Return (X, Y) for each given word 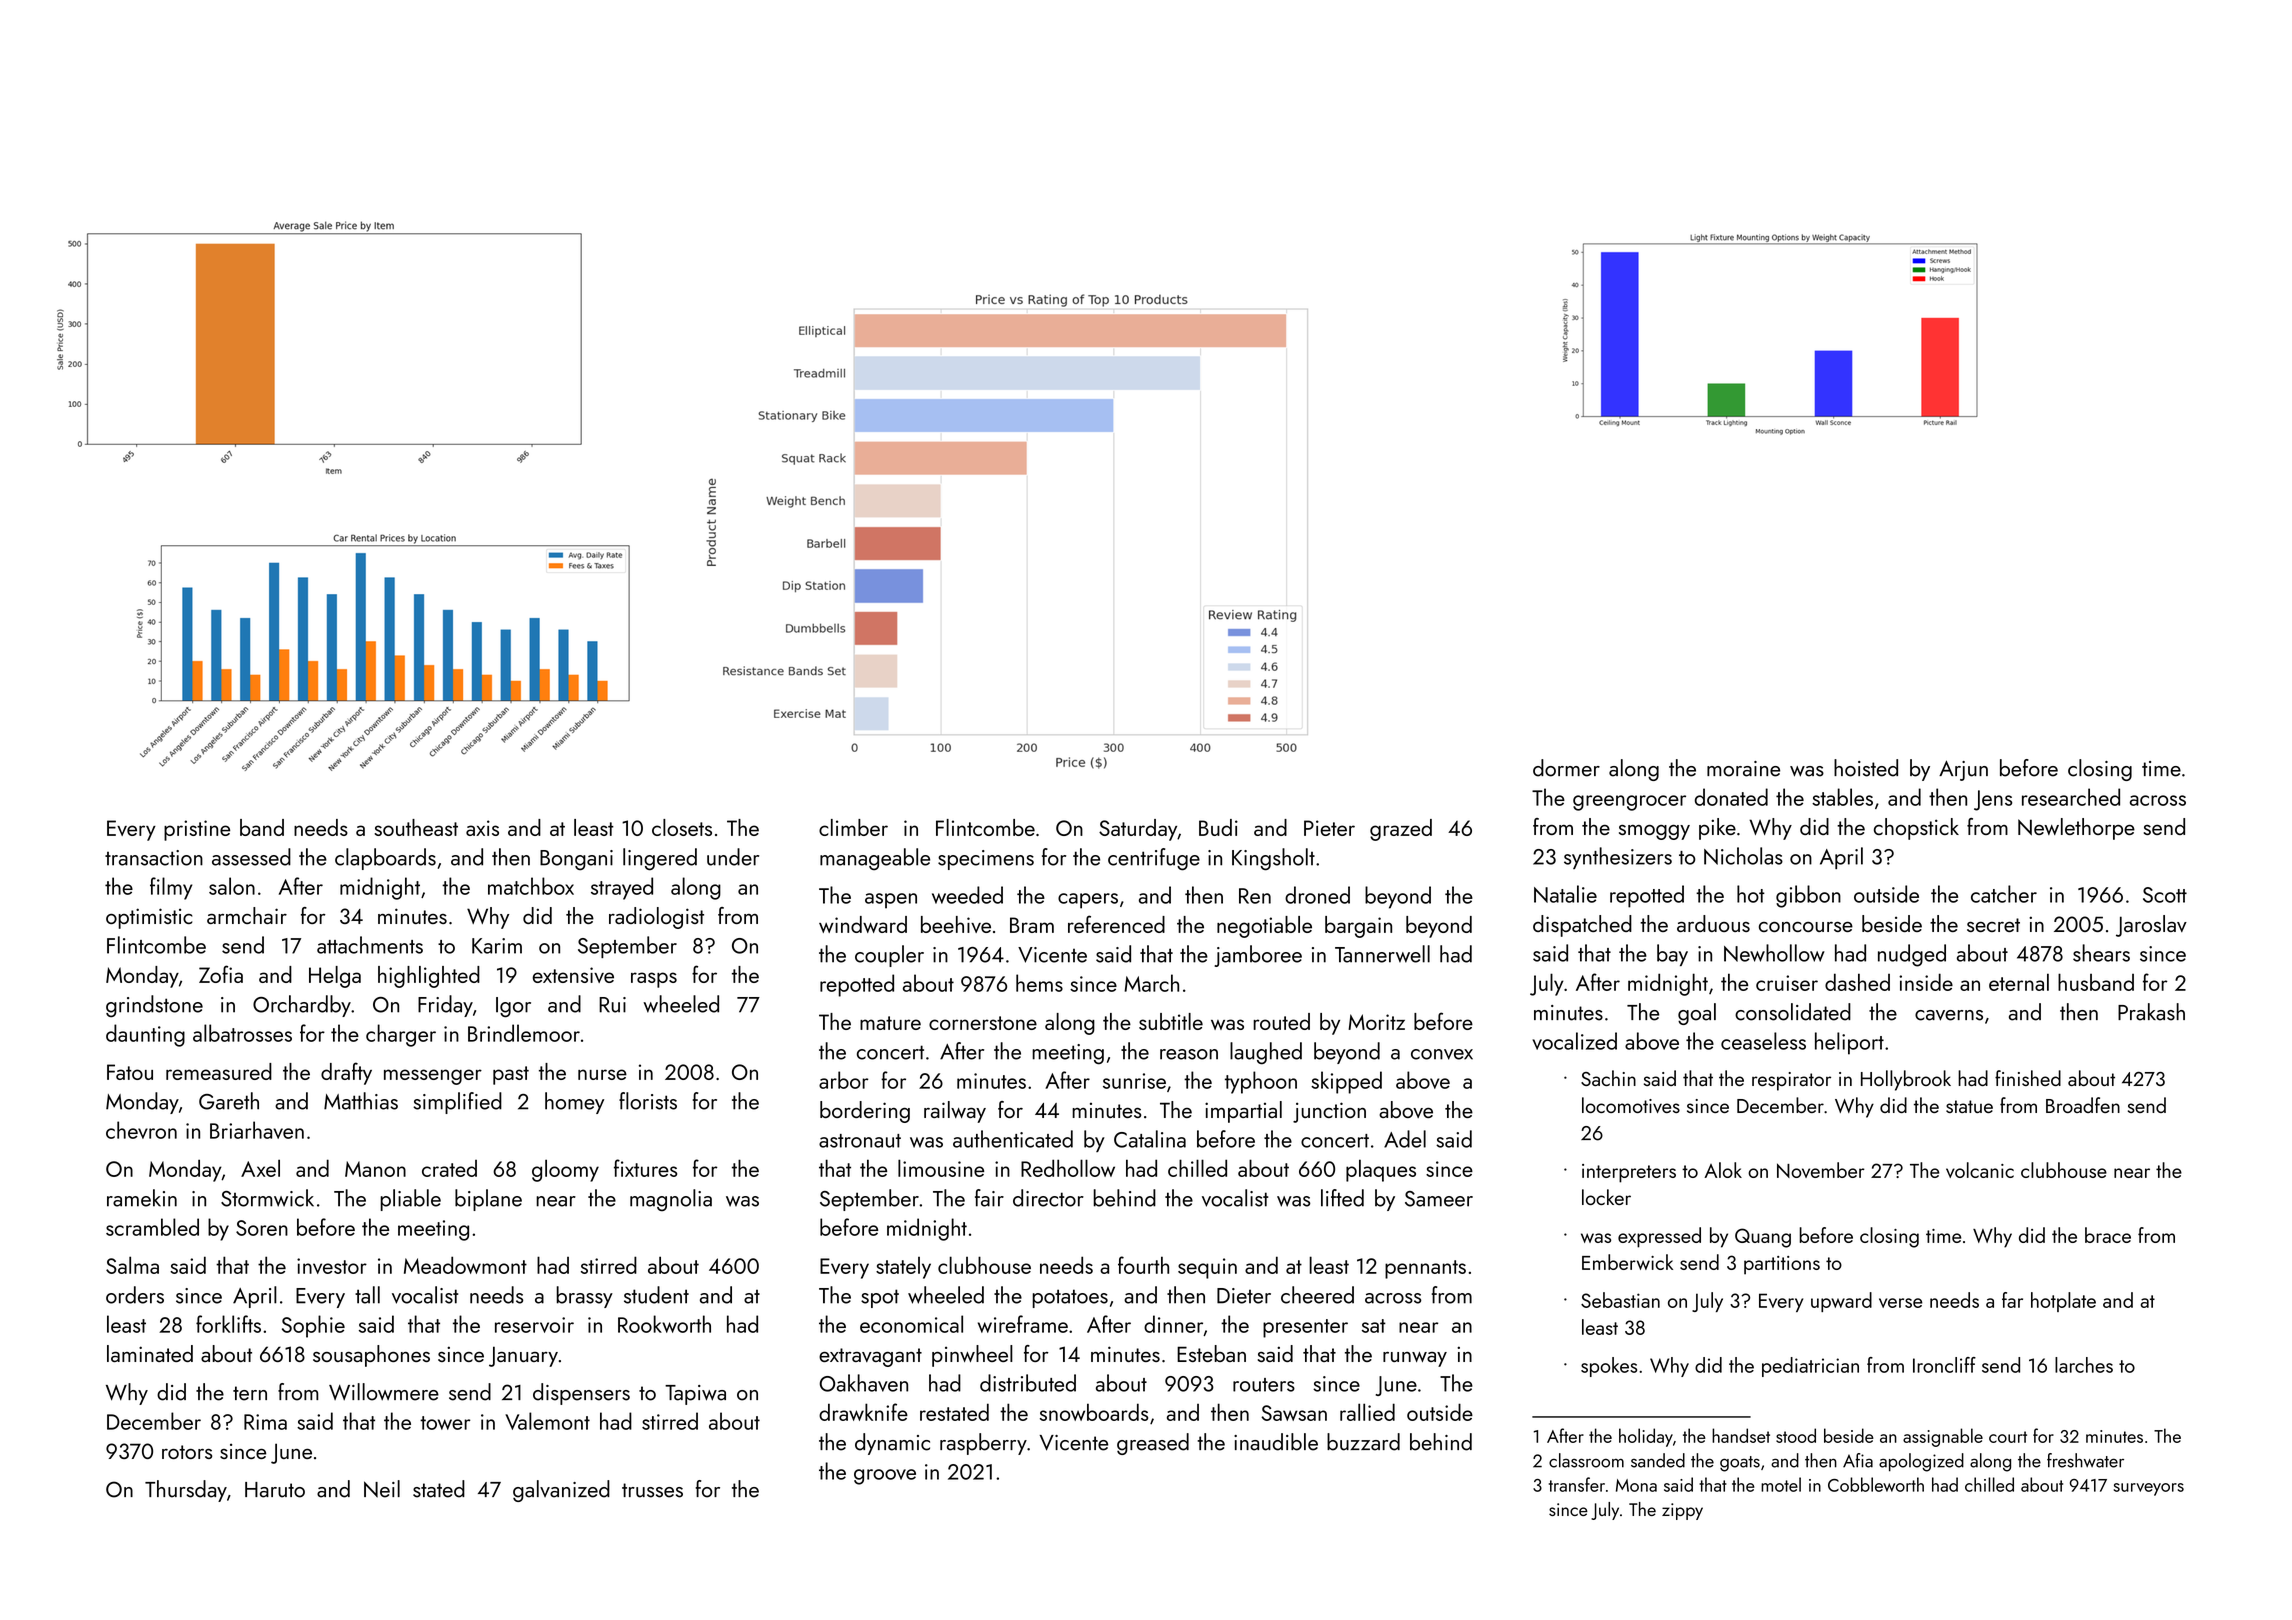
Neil (382, 1489)
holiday (1646, 1437)
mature (890, 1023)
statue (1969, 1106)
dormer (1566, 768)
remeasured (219, 1071)
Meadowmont (465, 1265)
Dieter (1244, 1296)
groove (885, 1477)
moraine (1743, 769)
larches (2084, 1365)
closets (682, 827)
